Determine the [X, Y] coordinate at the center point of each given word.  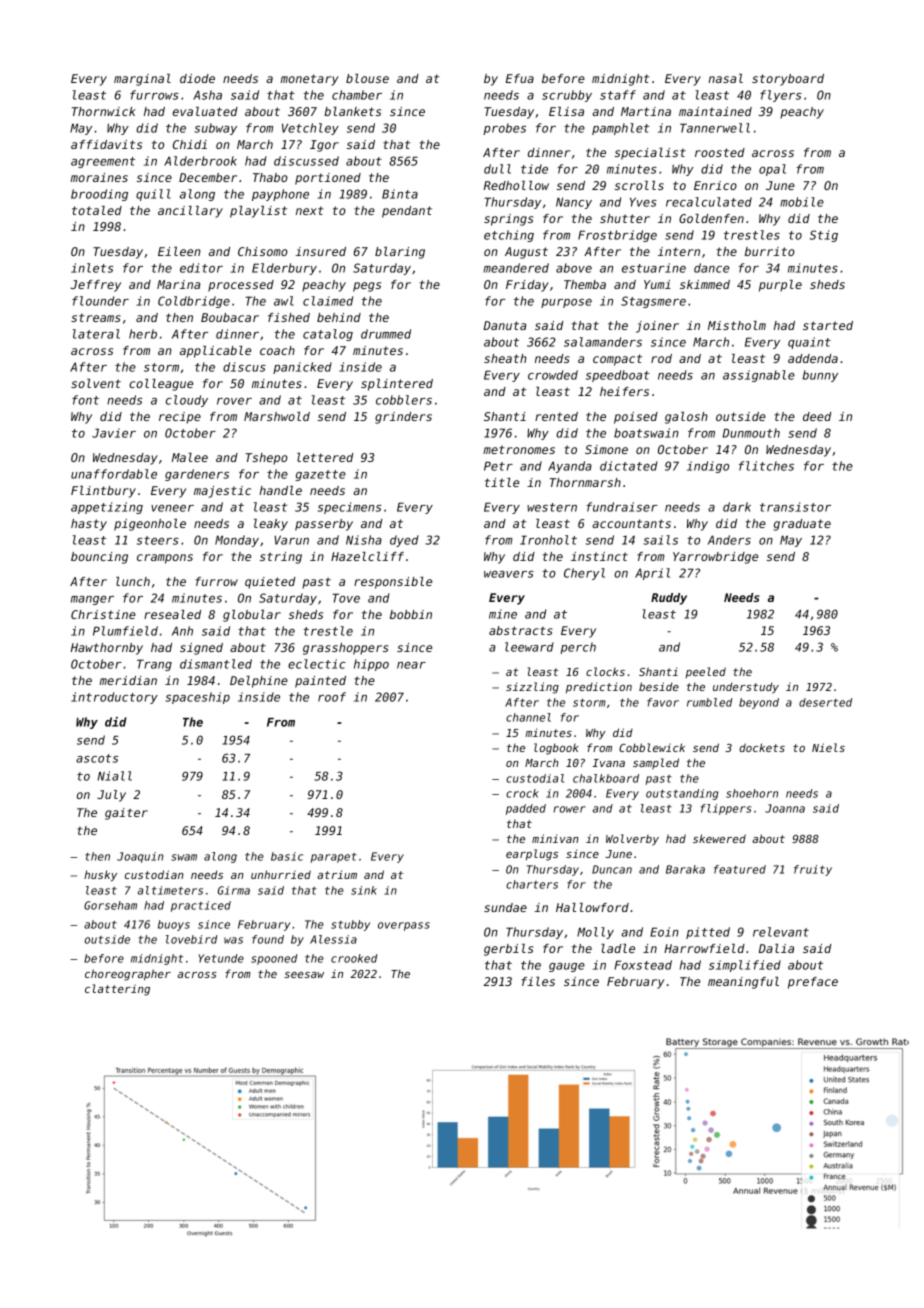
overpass [404, 926]
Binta [400, 194]
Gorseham [110, 905]
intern [679, 251]
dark [737, 507]
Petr [498, 466]
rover [234, 401]
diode [197, 78]
